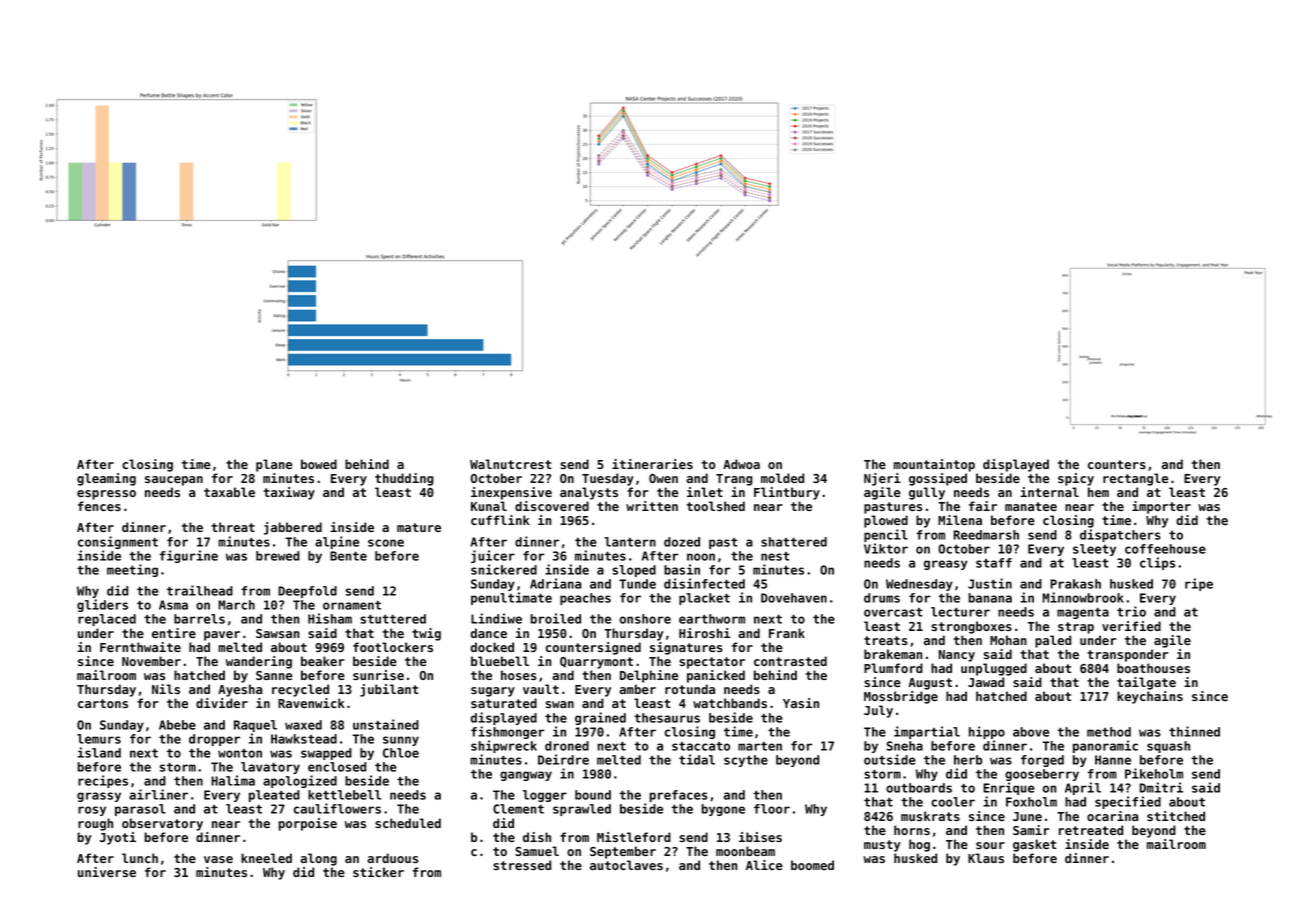  Describe the element at coordinates (1146, 683) in the screenshot. I see `tailgate` at that location.
